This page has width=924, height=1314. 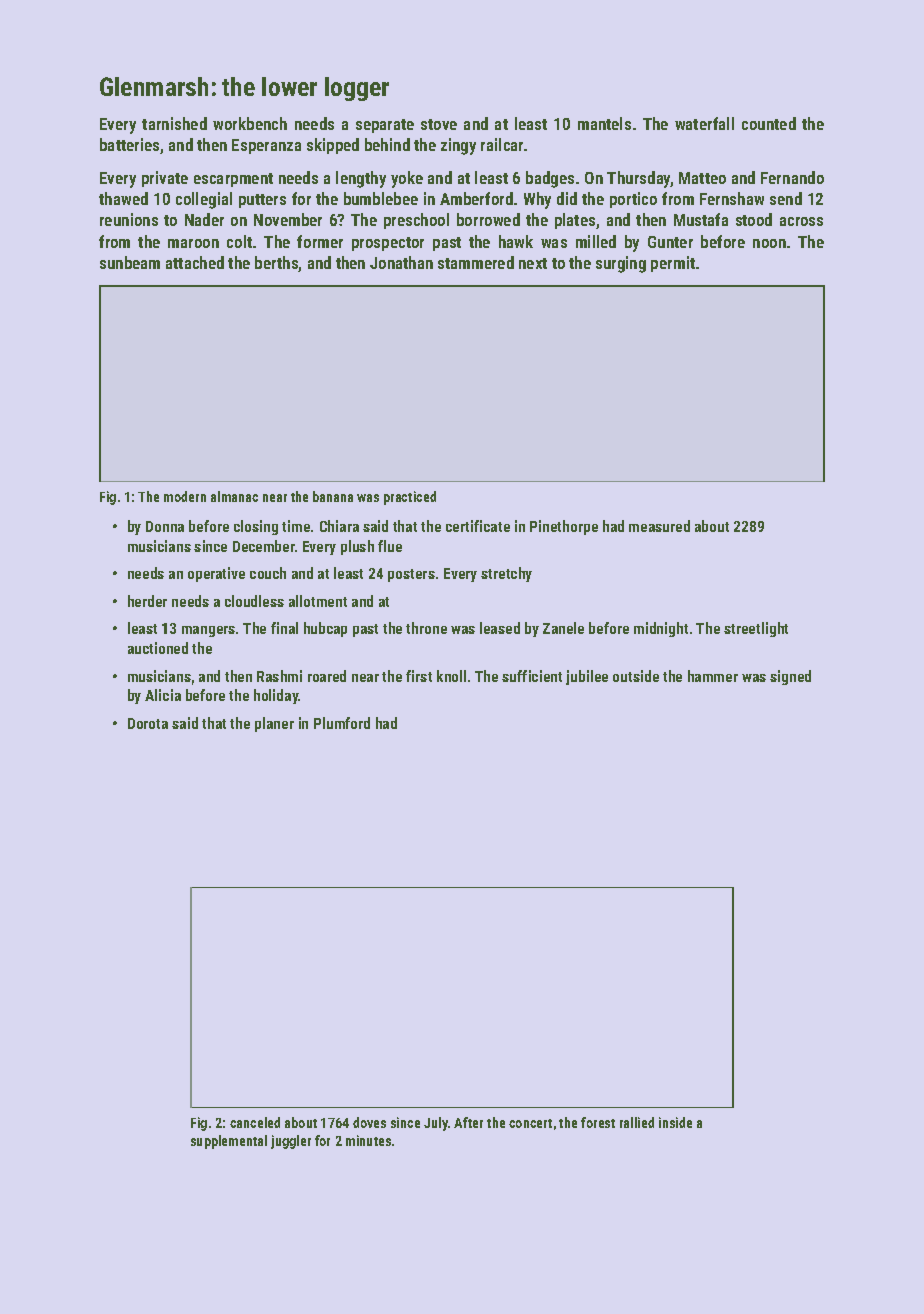 I want to click on July, so click(x=436, y=1124).
